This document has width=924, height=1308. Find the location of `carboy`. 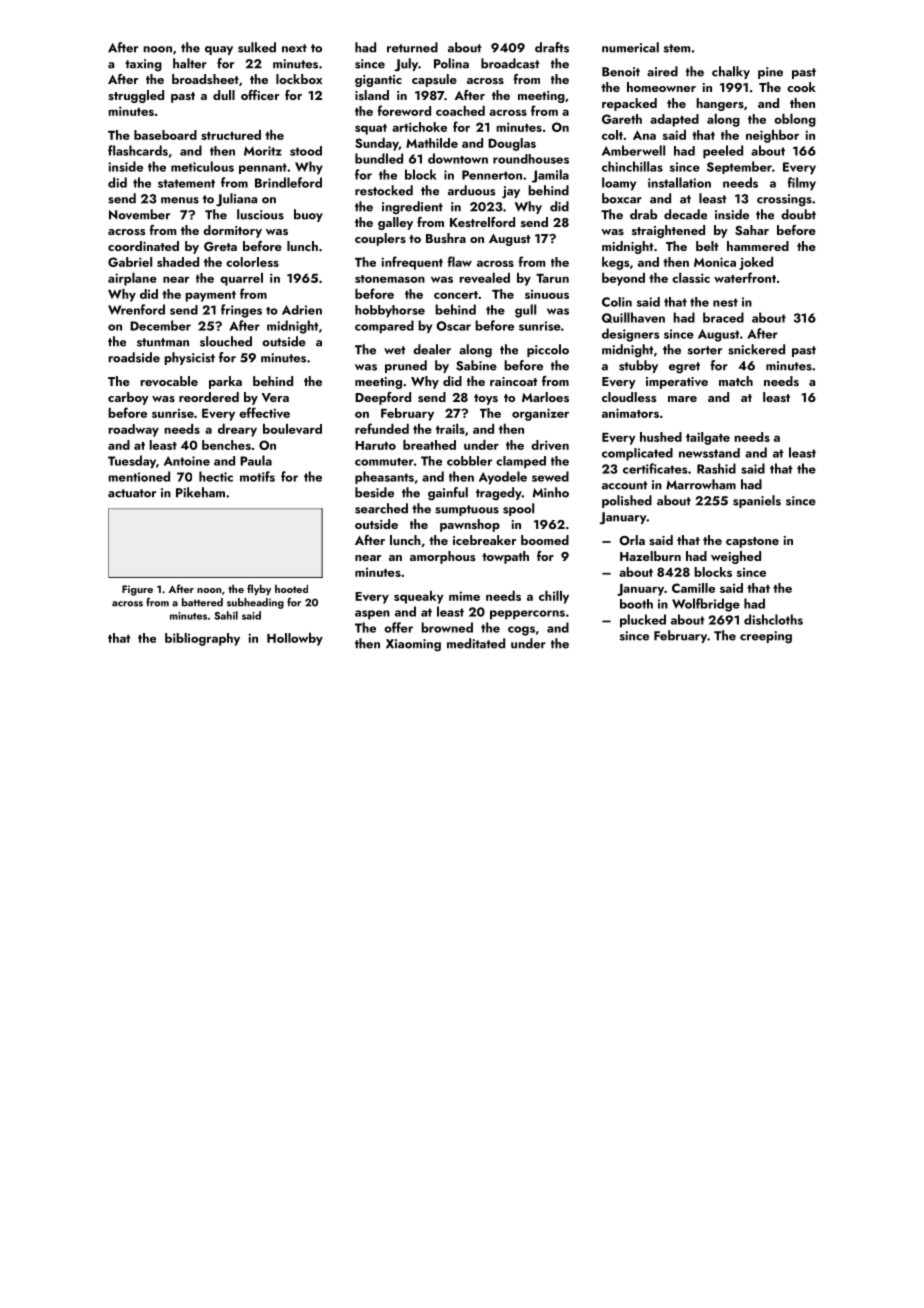

carboy is located at coordinates (128, 398).
